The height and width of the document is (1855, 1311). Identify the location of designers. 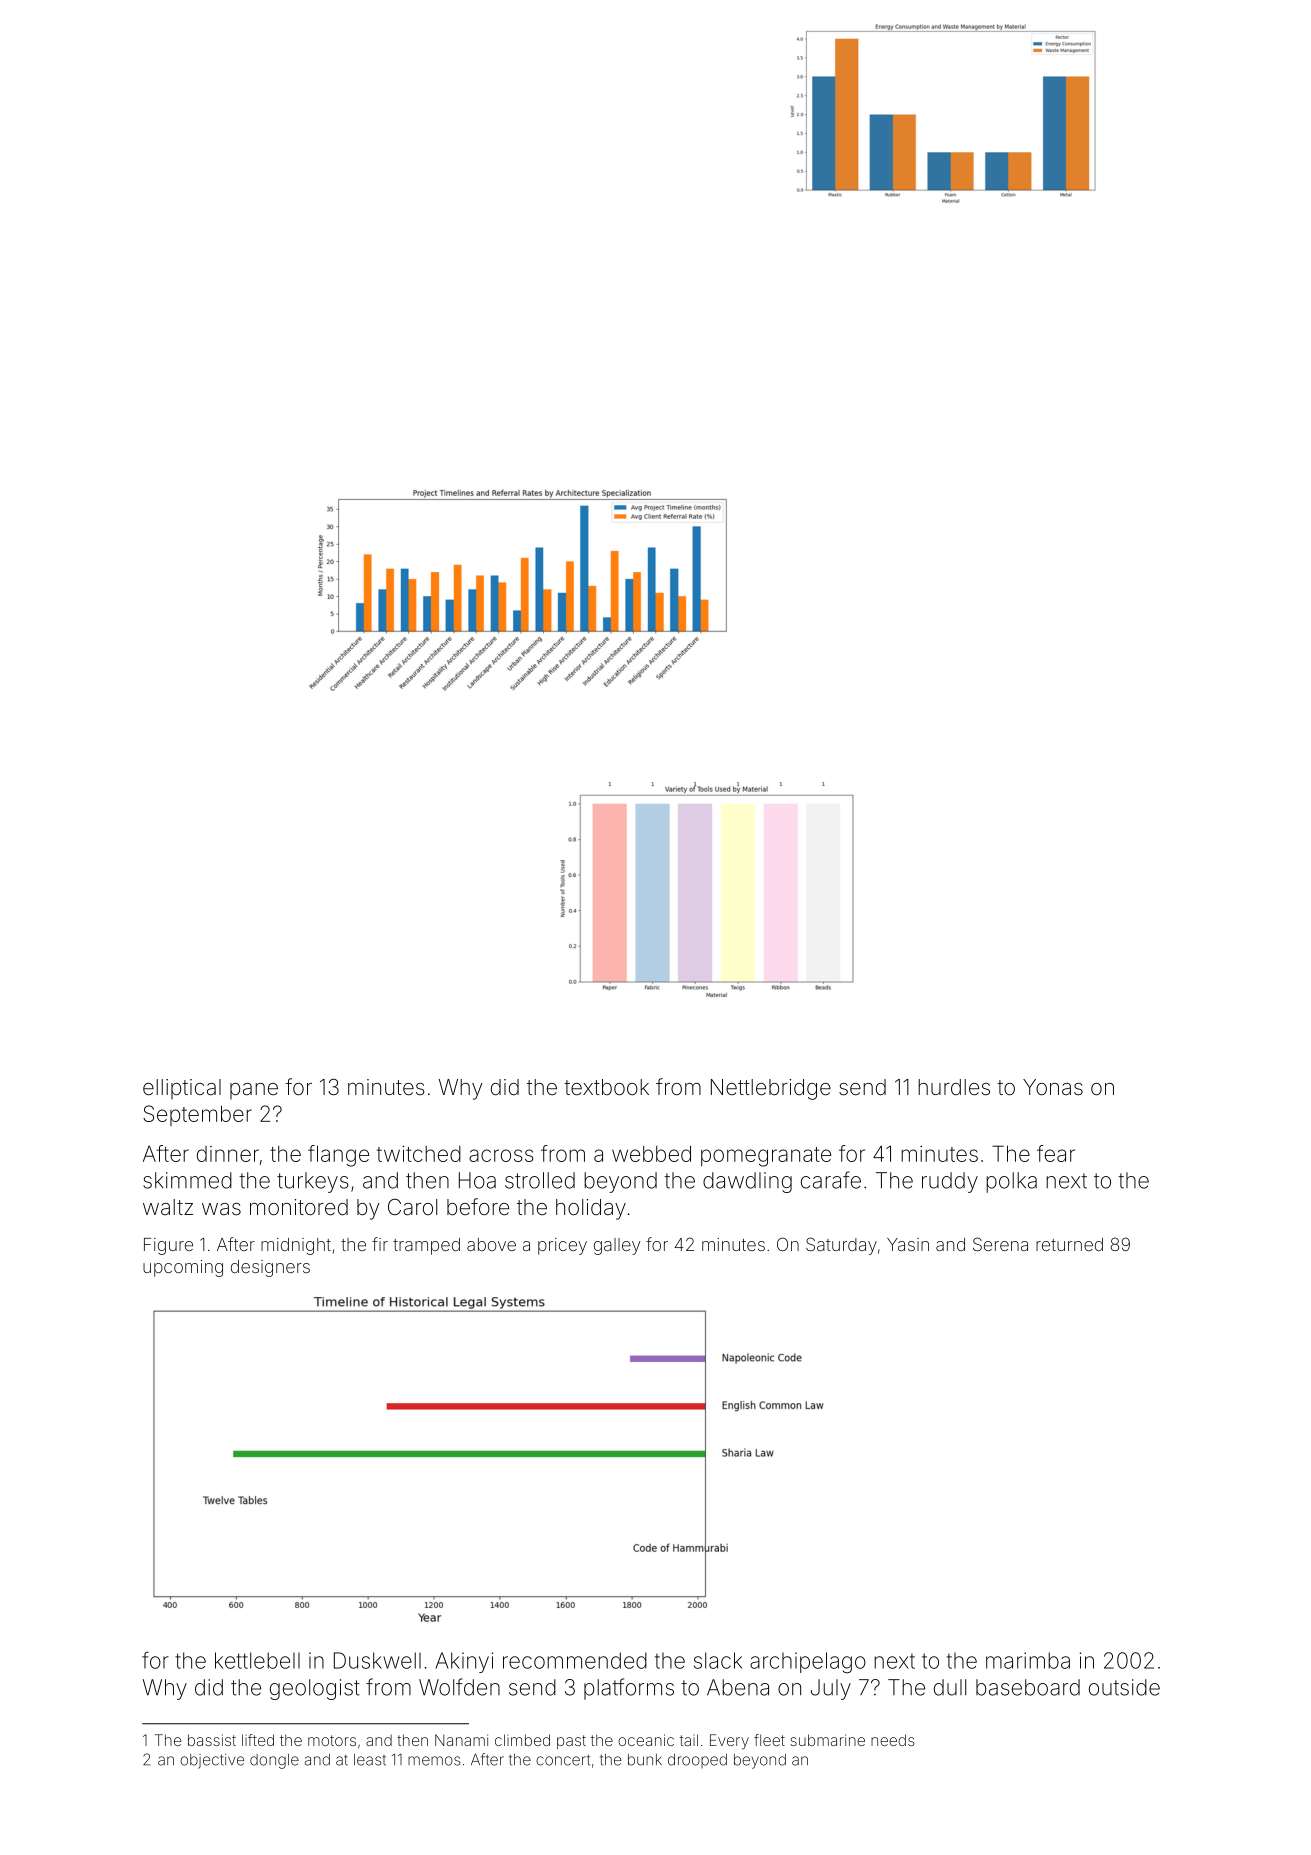
(270, 1268).
